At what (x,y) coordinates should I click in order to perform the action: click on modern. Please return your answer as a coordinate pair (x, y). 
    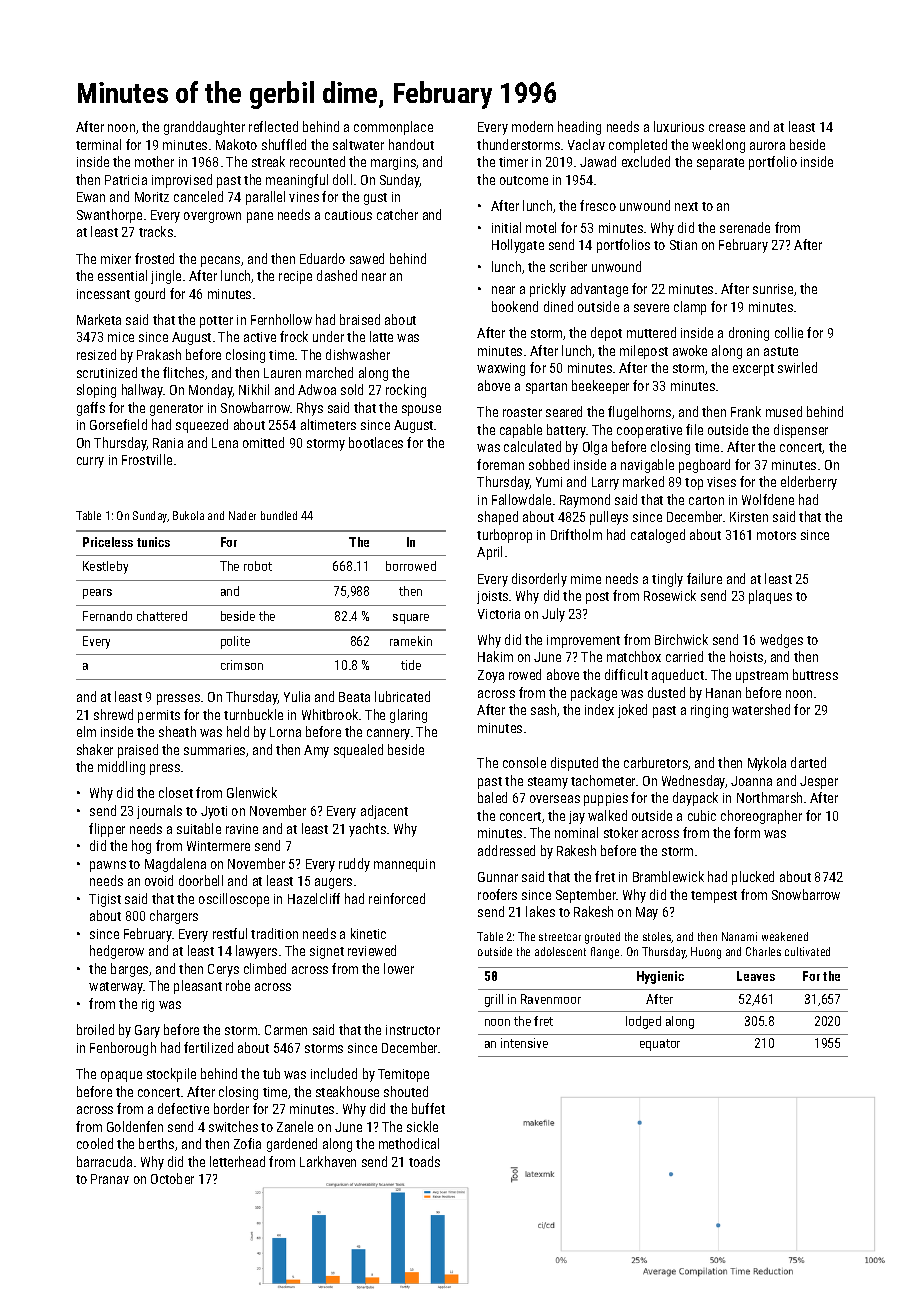
    Looking at the image, I should click on (532, 126).
